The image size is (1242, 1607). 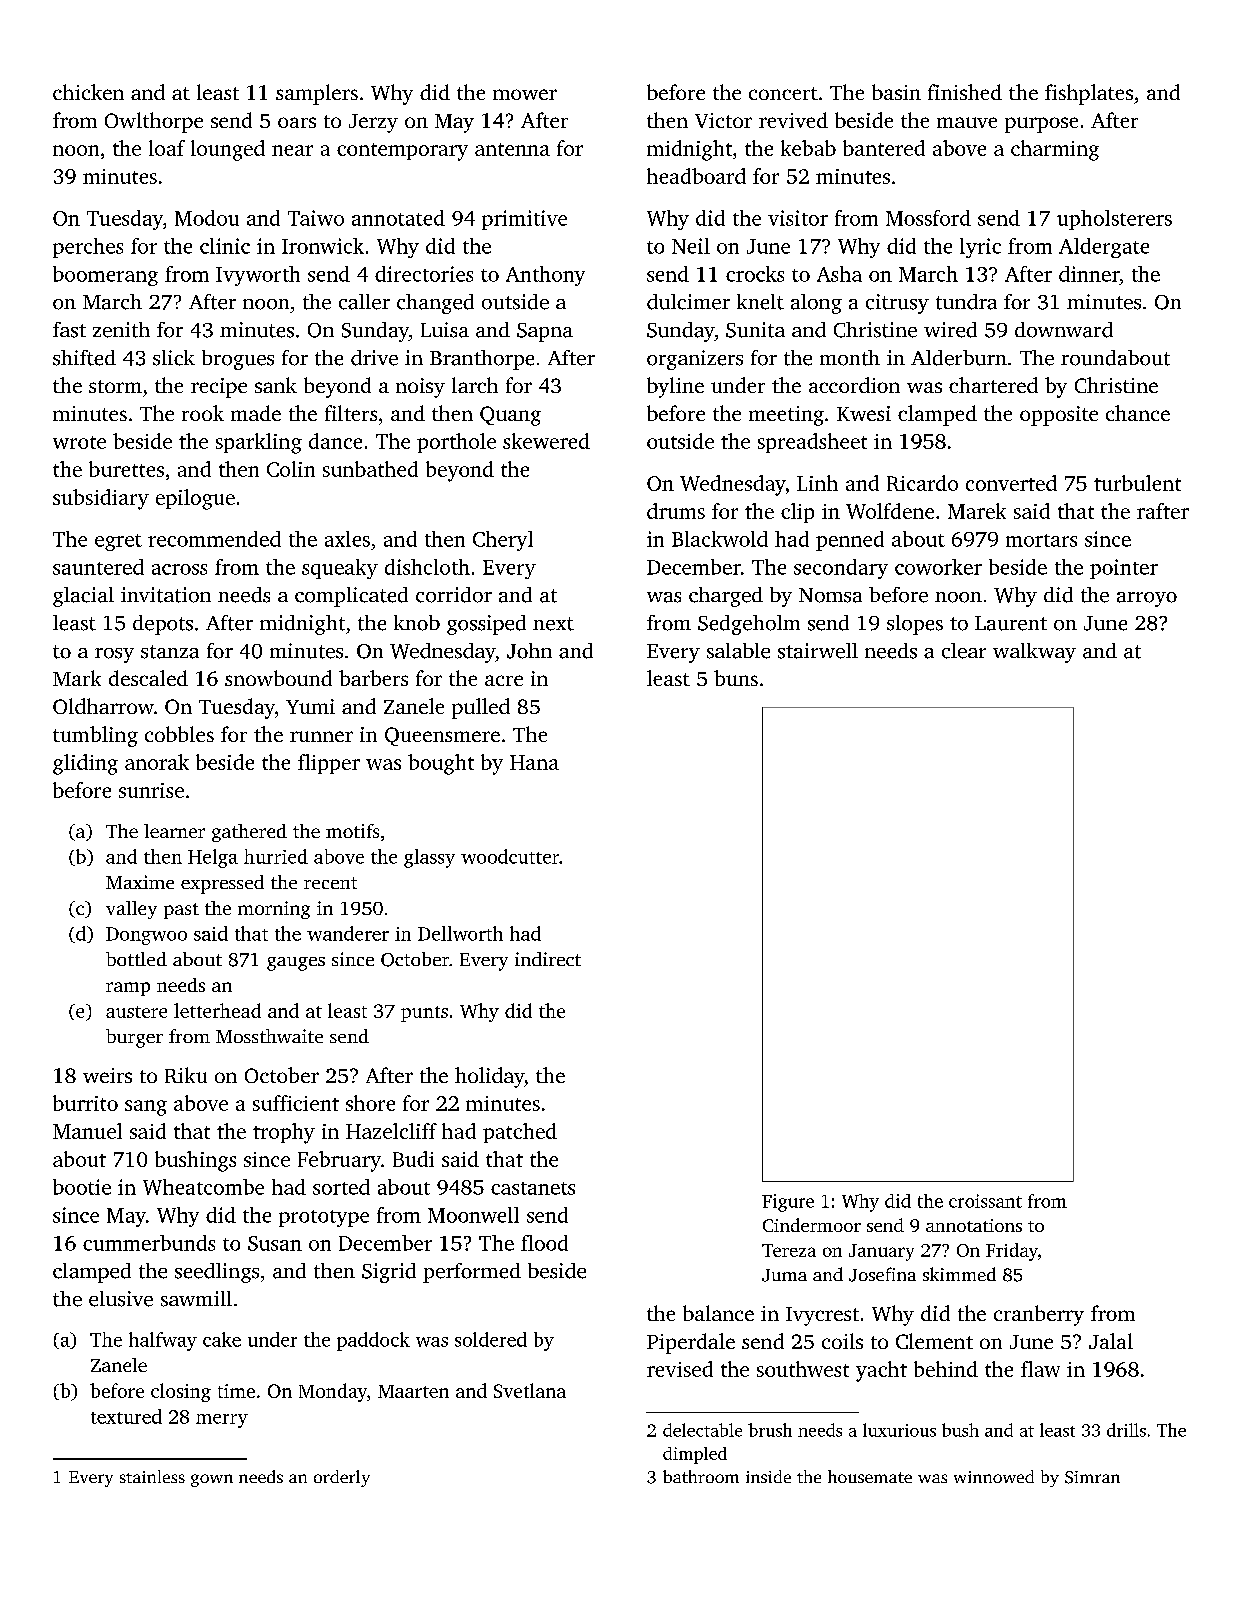 I want to click on chartered, so click(x=993, y=385).
